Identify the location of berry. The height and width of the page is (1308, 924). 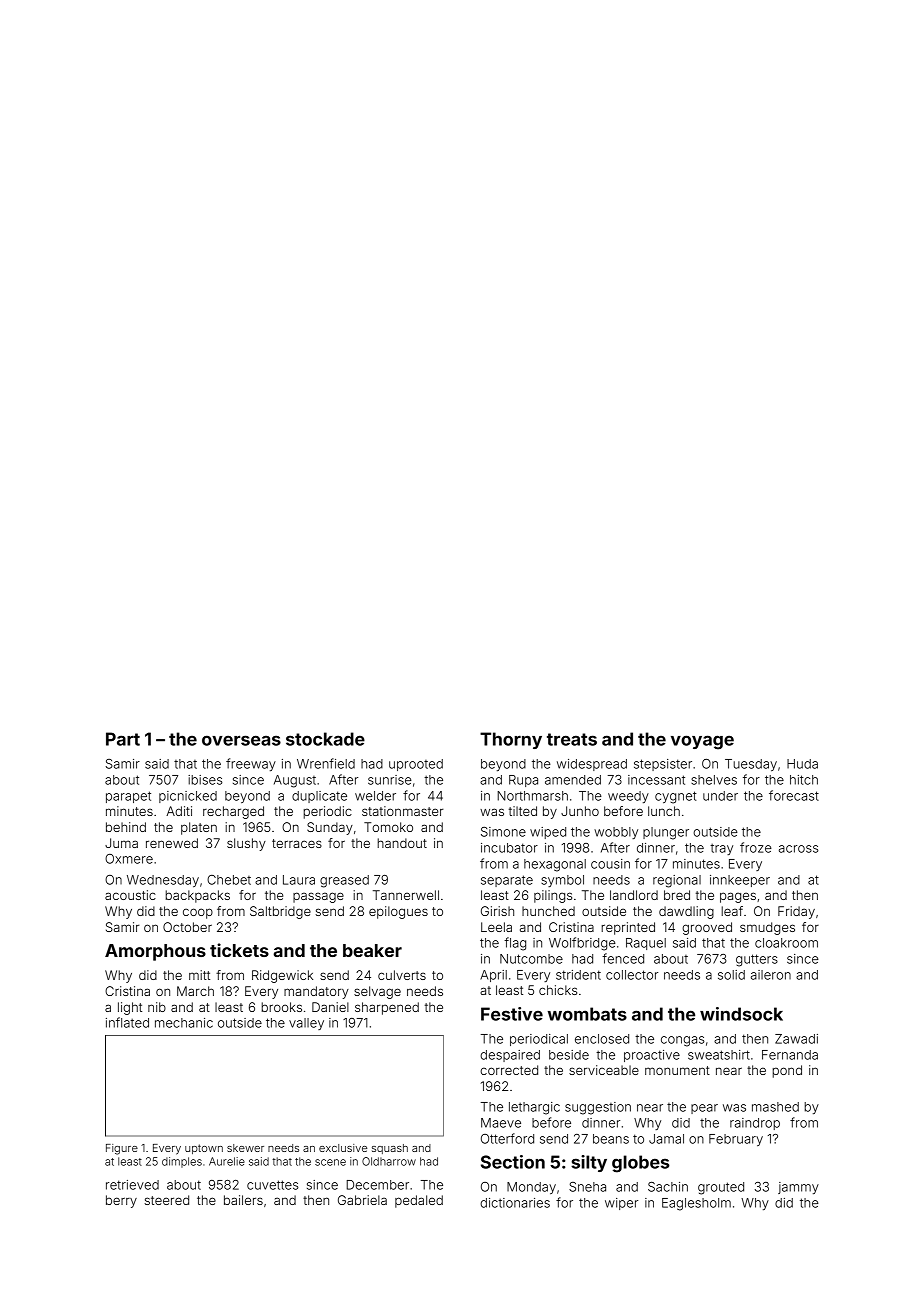
(121, 1201).
